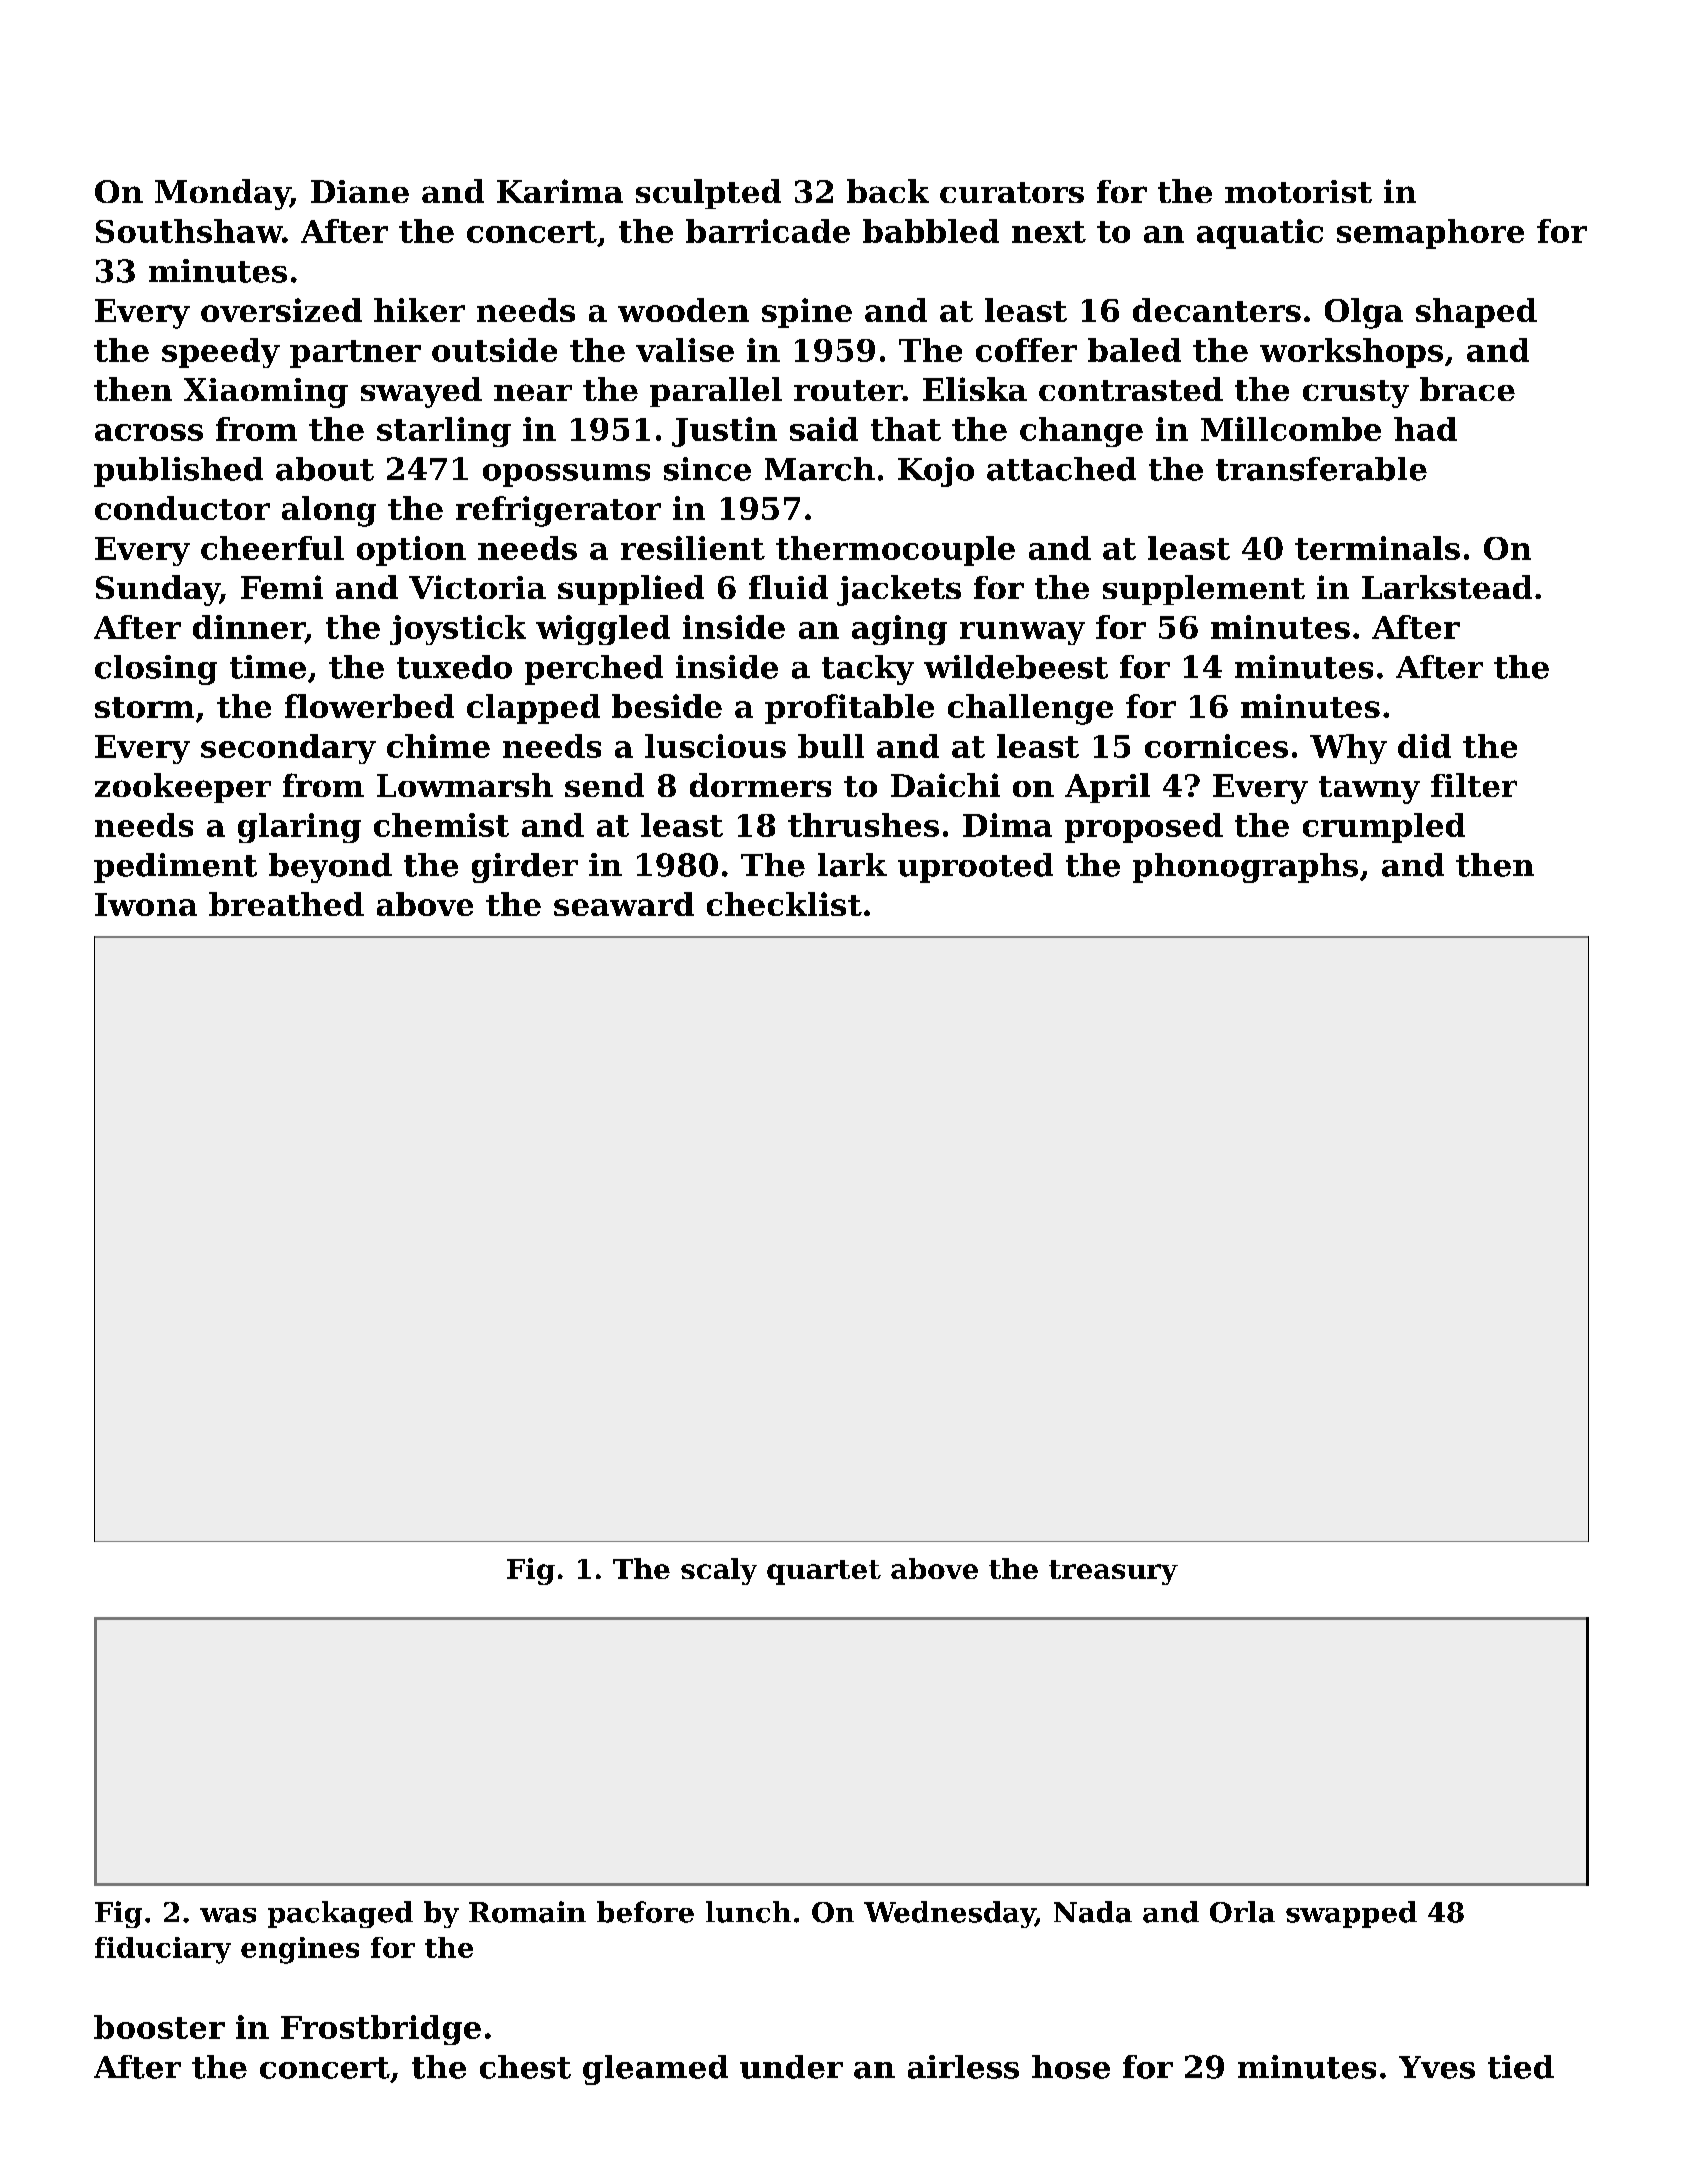 The height and width of the screenshot is (2178, 1683). What do you see at coordinates (329, 511) in the screenshot?
I see `along` at bounding box center [329, 511].
